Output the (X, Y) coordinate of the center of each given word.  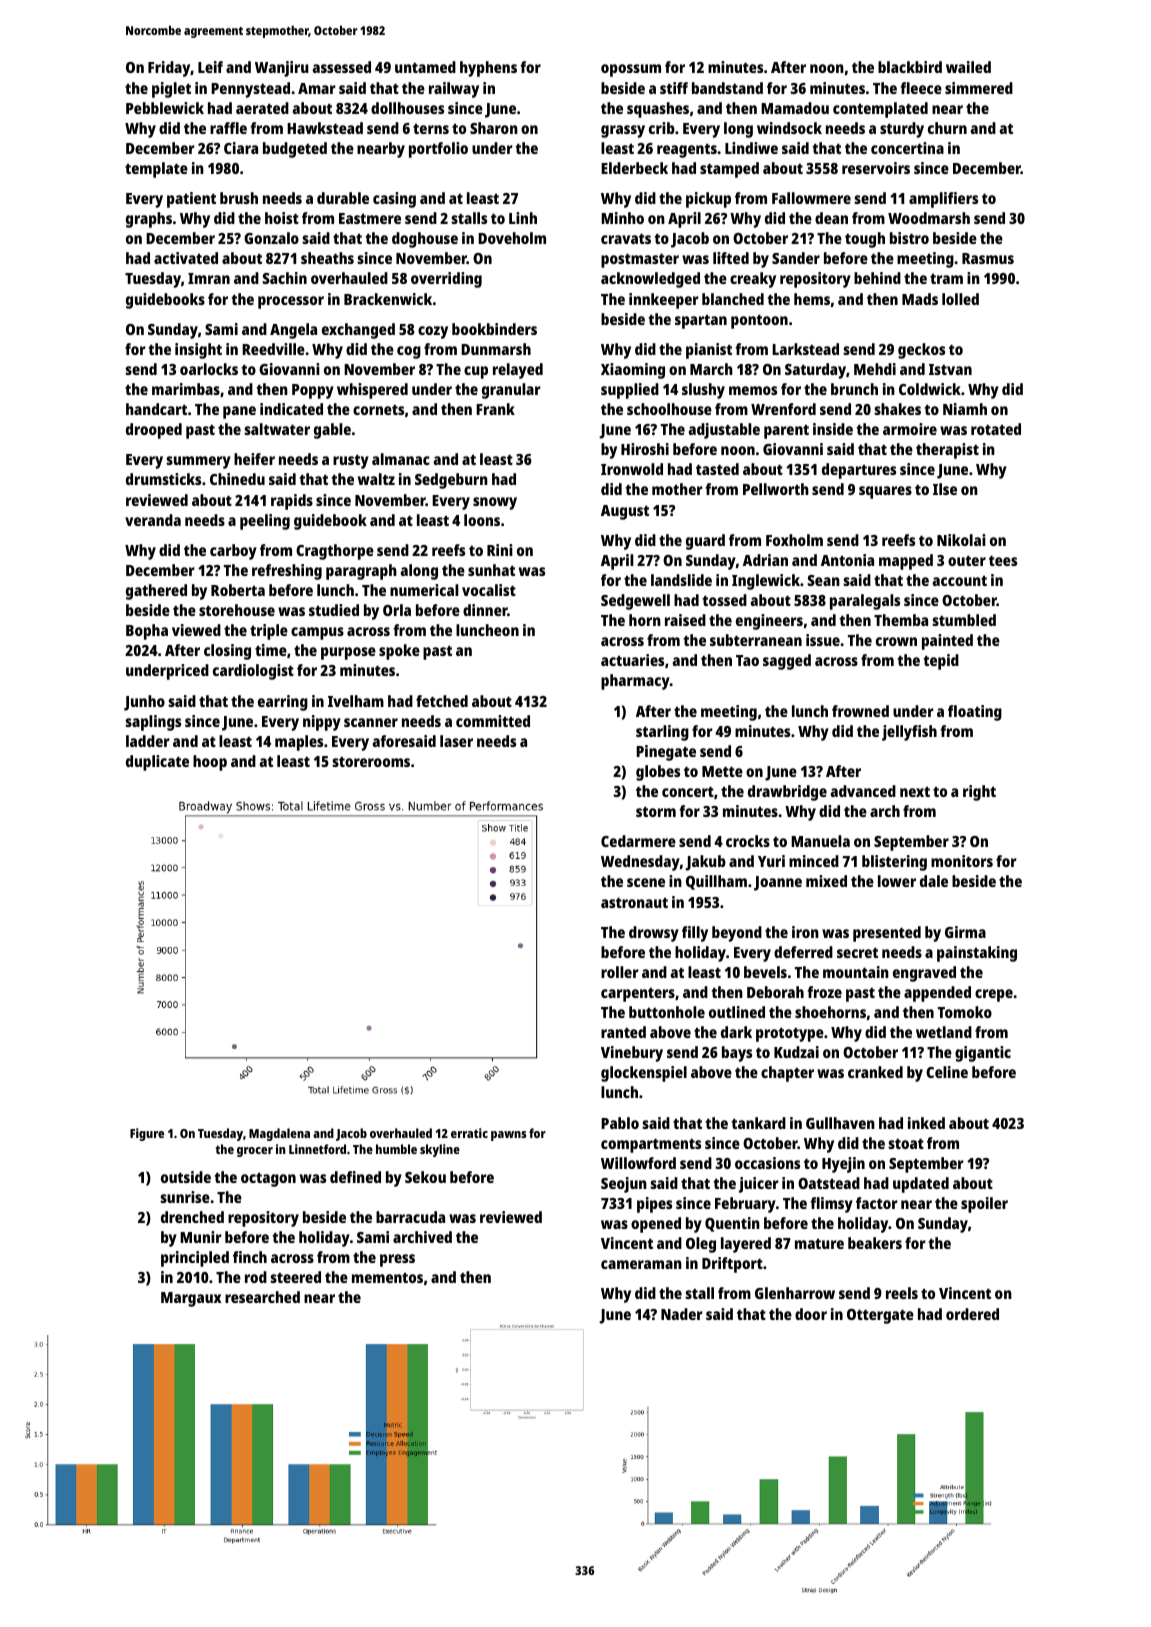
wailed (968, 67)
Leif (210, 67)
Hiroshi (645, 449)
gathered (156, 592)
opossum (631, 70)
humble (396, 1149)
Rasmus (988, 258)
